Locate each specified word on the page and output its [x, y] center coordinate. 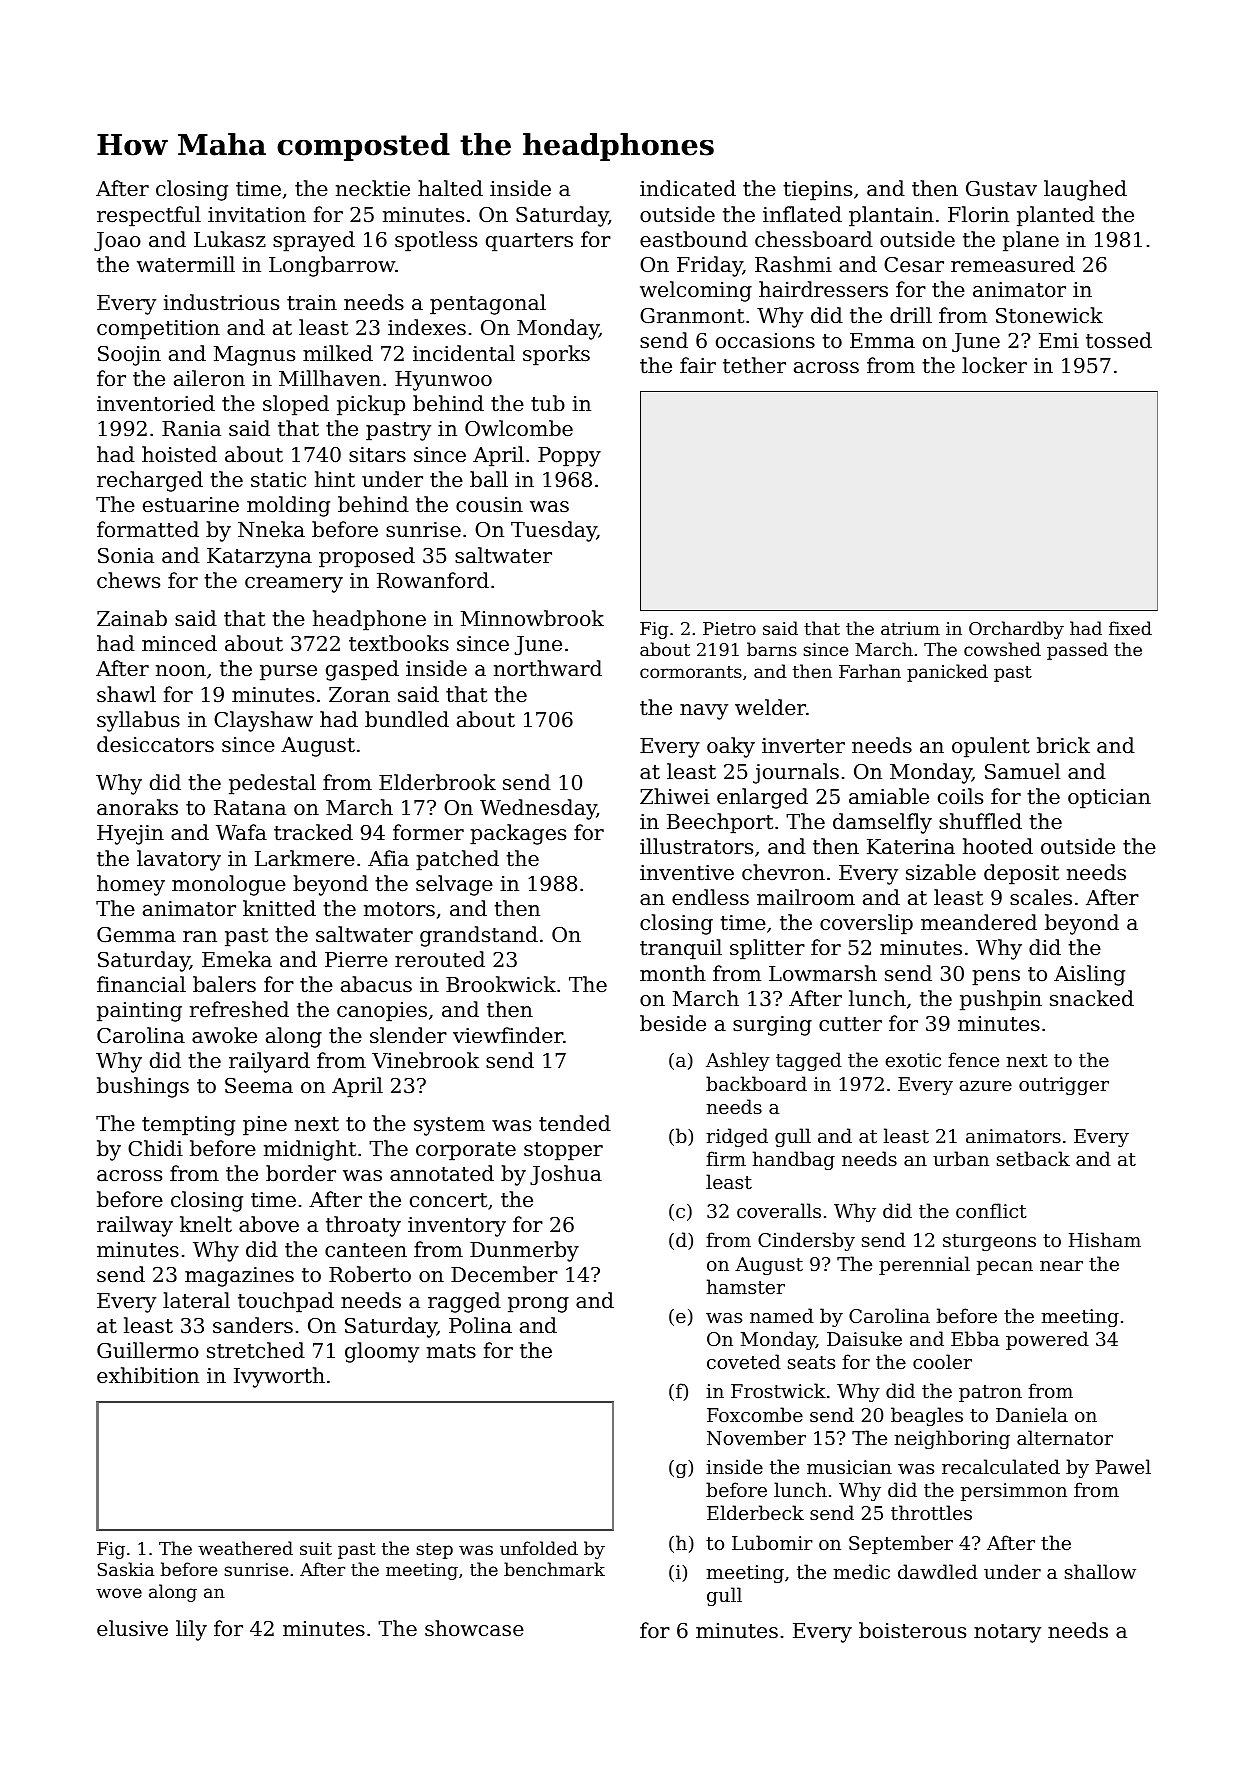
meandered [979, 922]
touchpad [286, 1302]
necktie [373, 188]
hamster [746, 1286]
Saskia [126, 1569]
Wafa [241, 832]
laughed [1085, 190]
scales [1041, 897]
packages [518, 834]
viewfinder [508, 1035]
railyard [269, 1062]
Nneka [271, 529]
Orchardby [1016, 630]
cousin [489, 505]
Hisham [1105, 1239]
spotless [436, 241]
